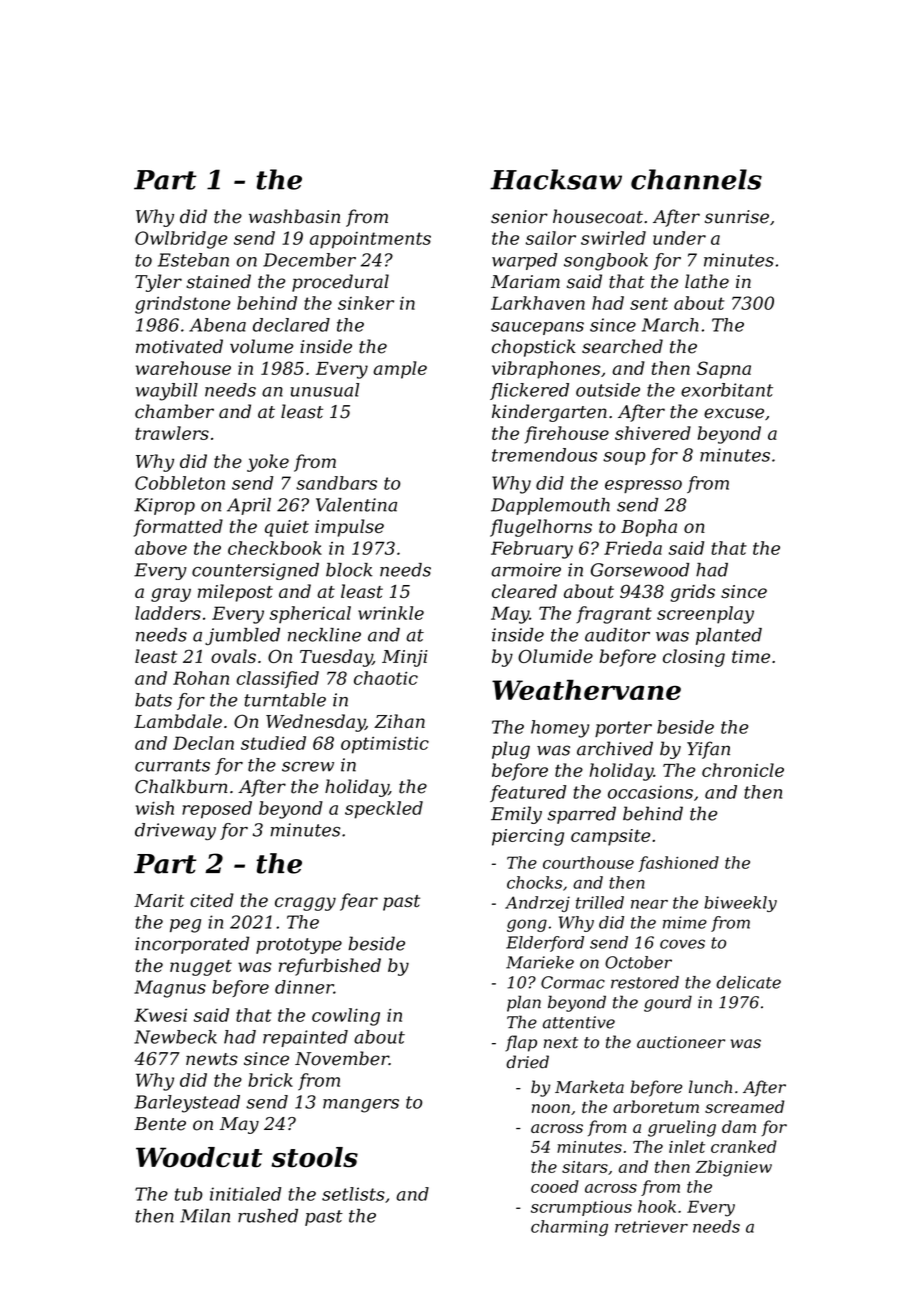 The height and width of the screenshot is (1311, 924). I want to click on Hacksaw, so click(556, 179).
